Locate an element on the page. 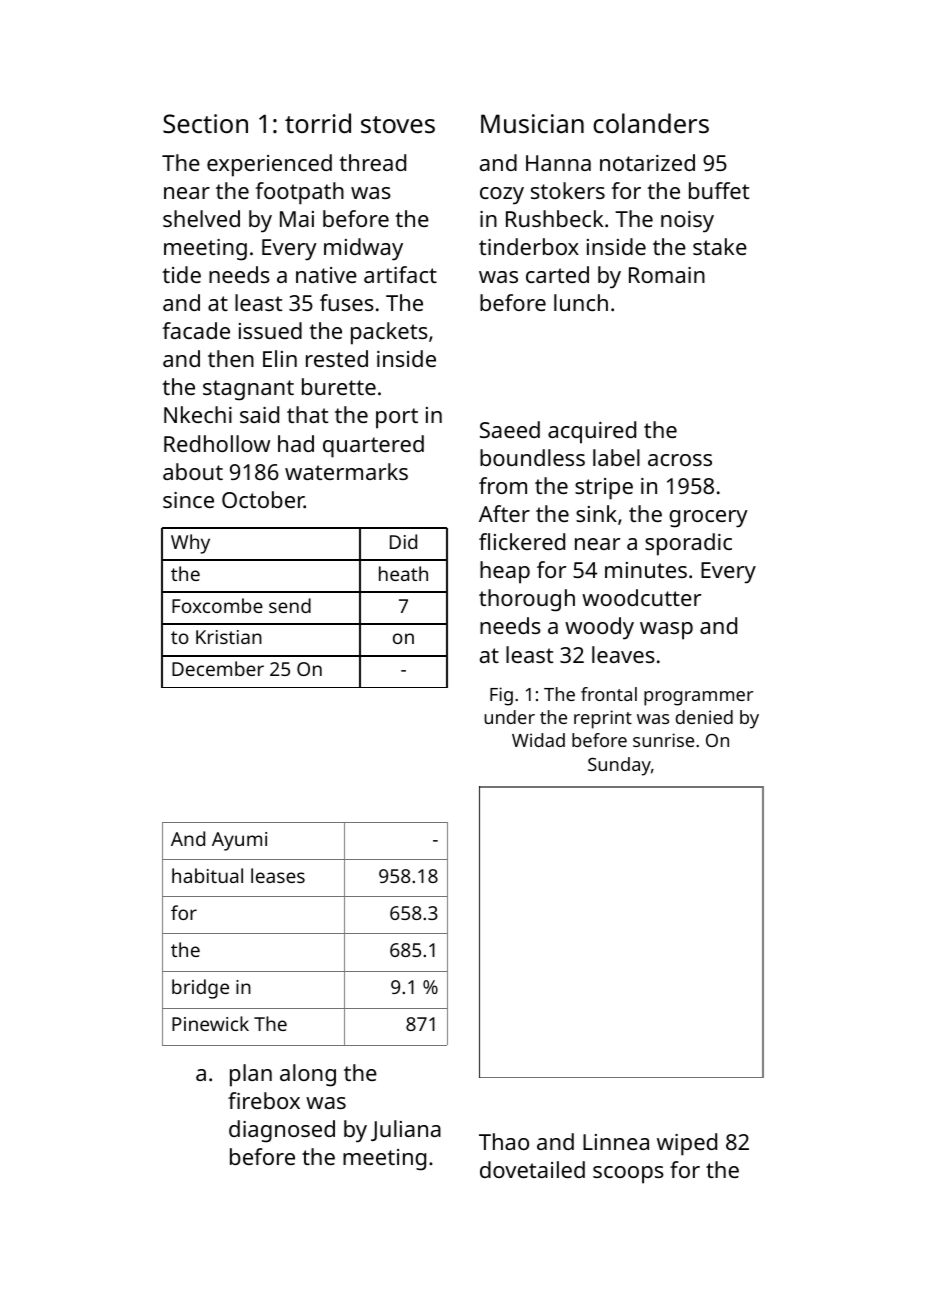 The height and width of the page is (1314, 926). denied is located at coordinates (704, 717).
